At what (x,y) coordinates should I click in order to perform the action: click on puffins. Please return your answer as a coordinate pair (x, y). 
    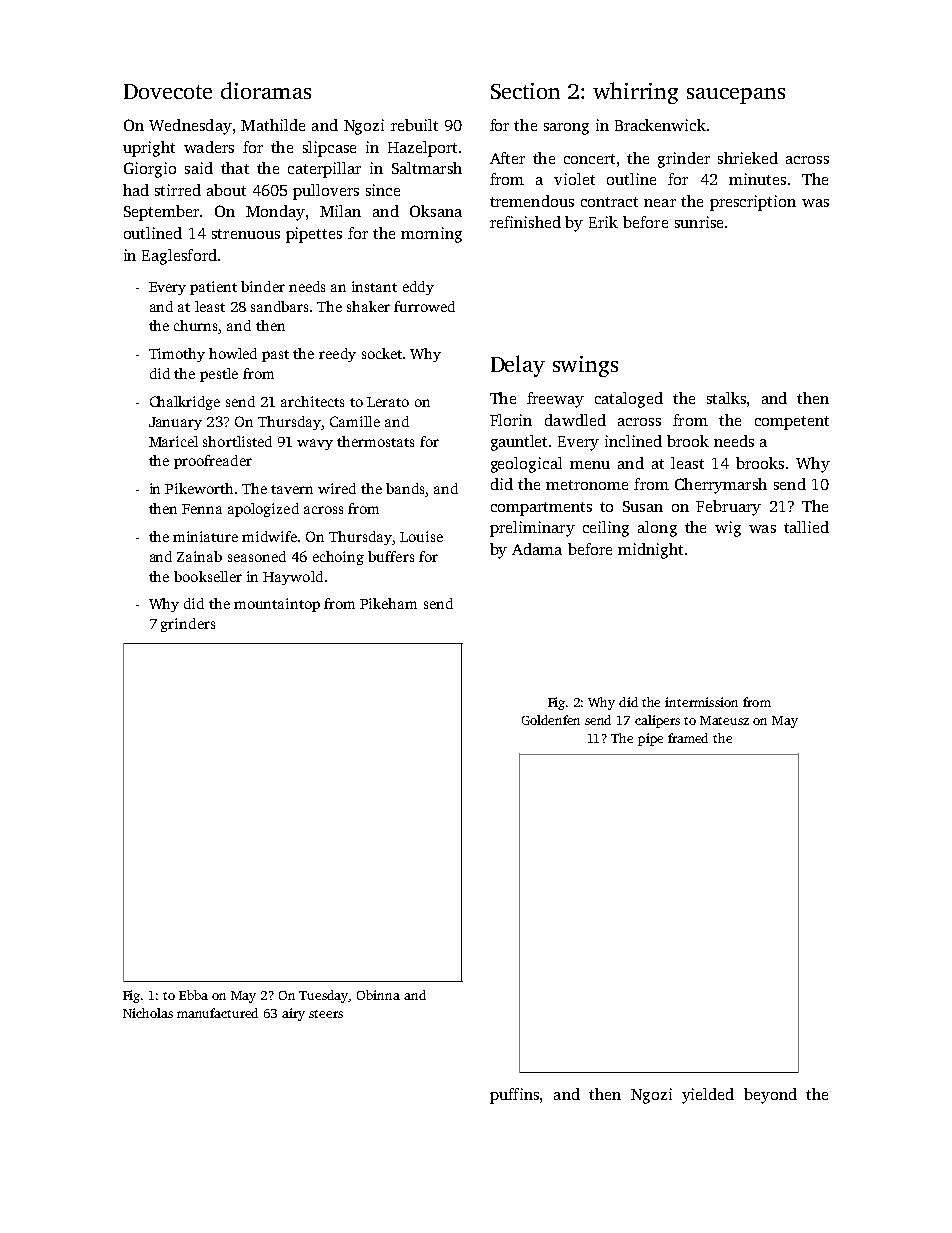
    Looking at the image, I should click on (514, 1096).
